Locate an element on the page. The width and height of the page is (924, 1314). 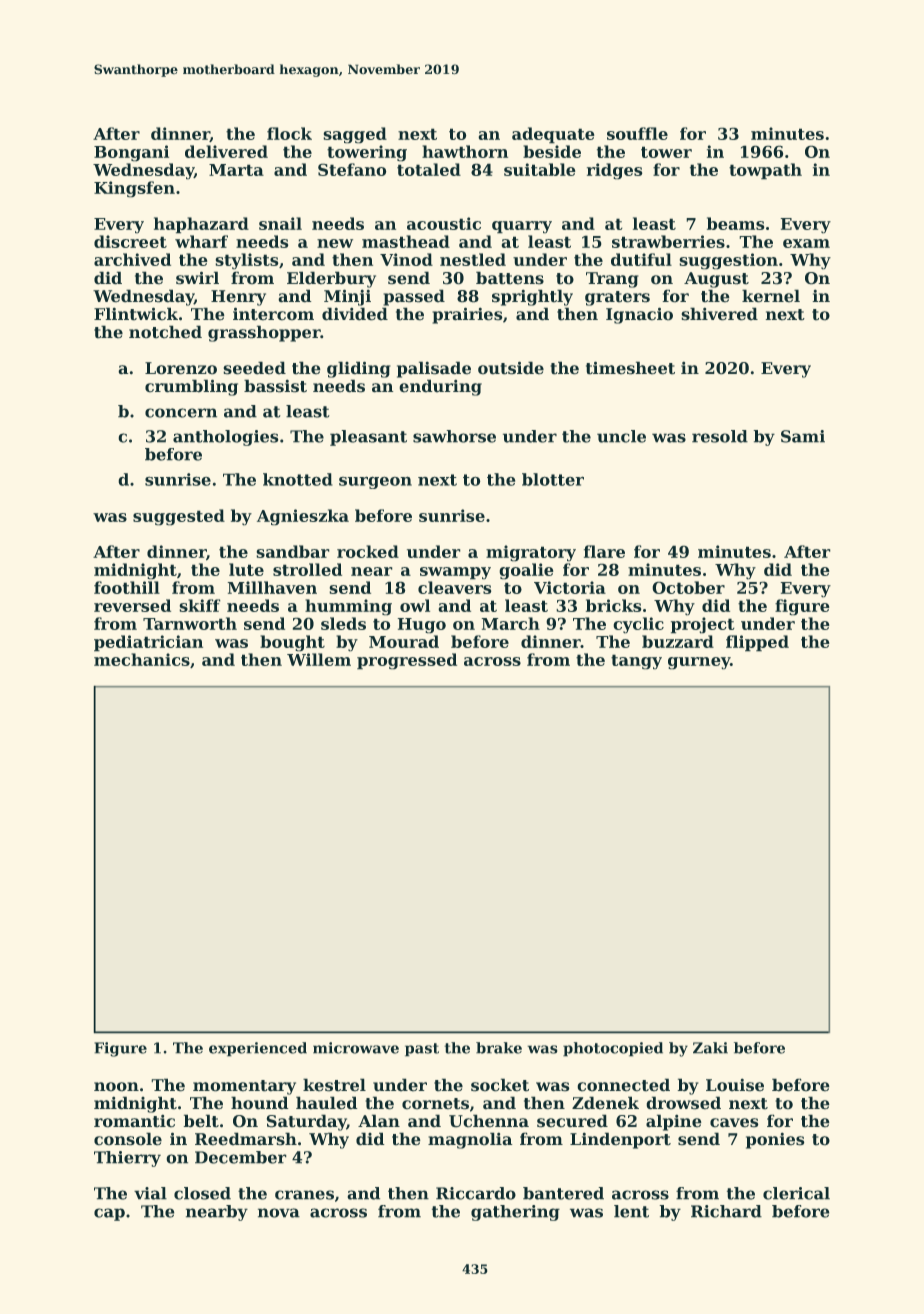
socket is located at coordinates (500, 1085).
